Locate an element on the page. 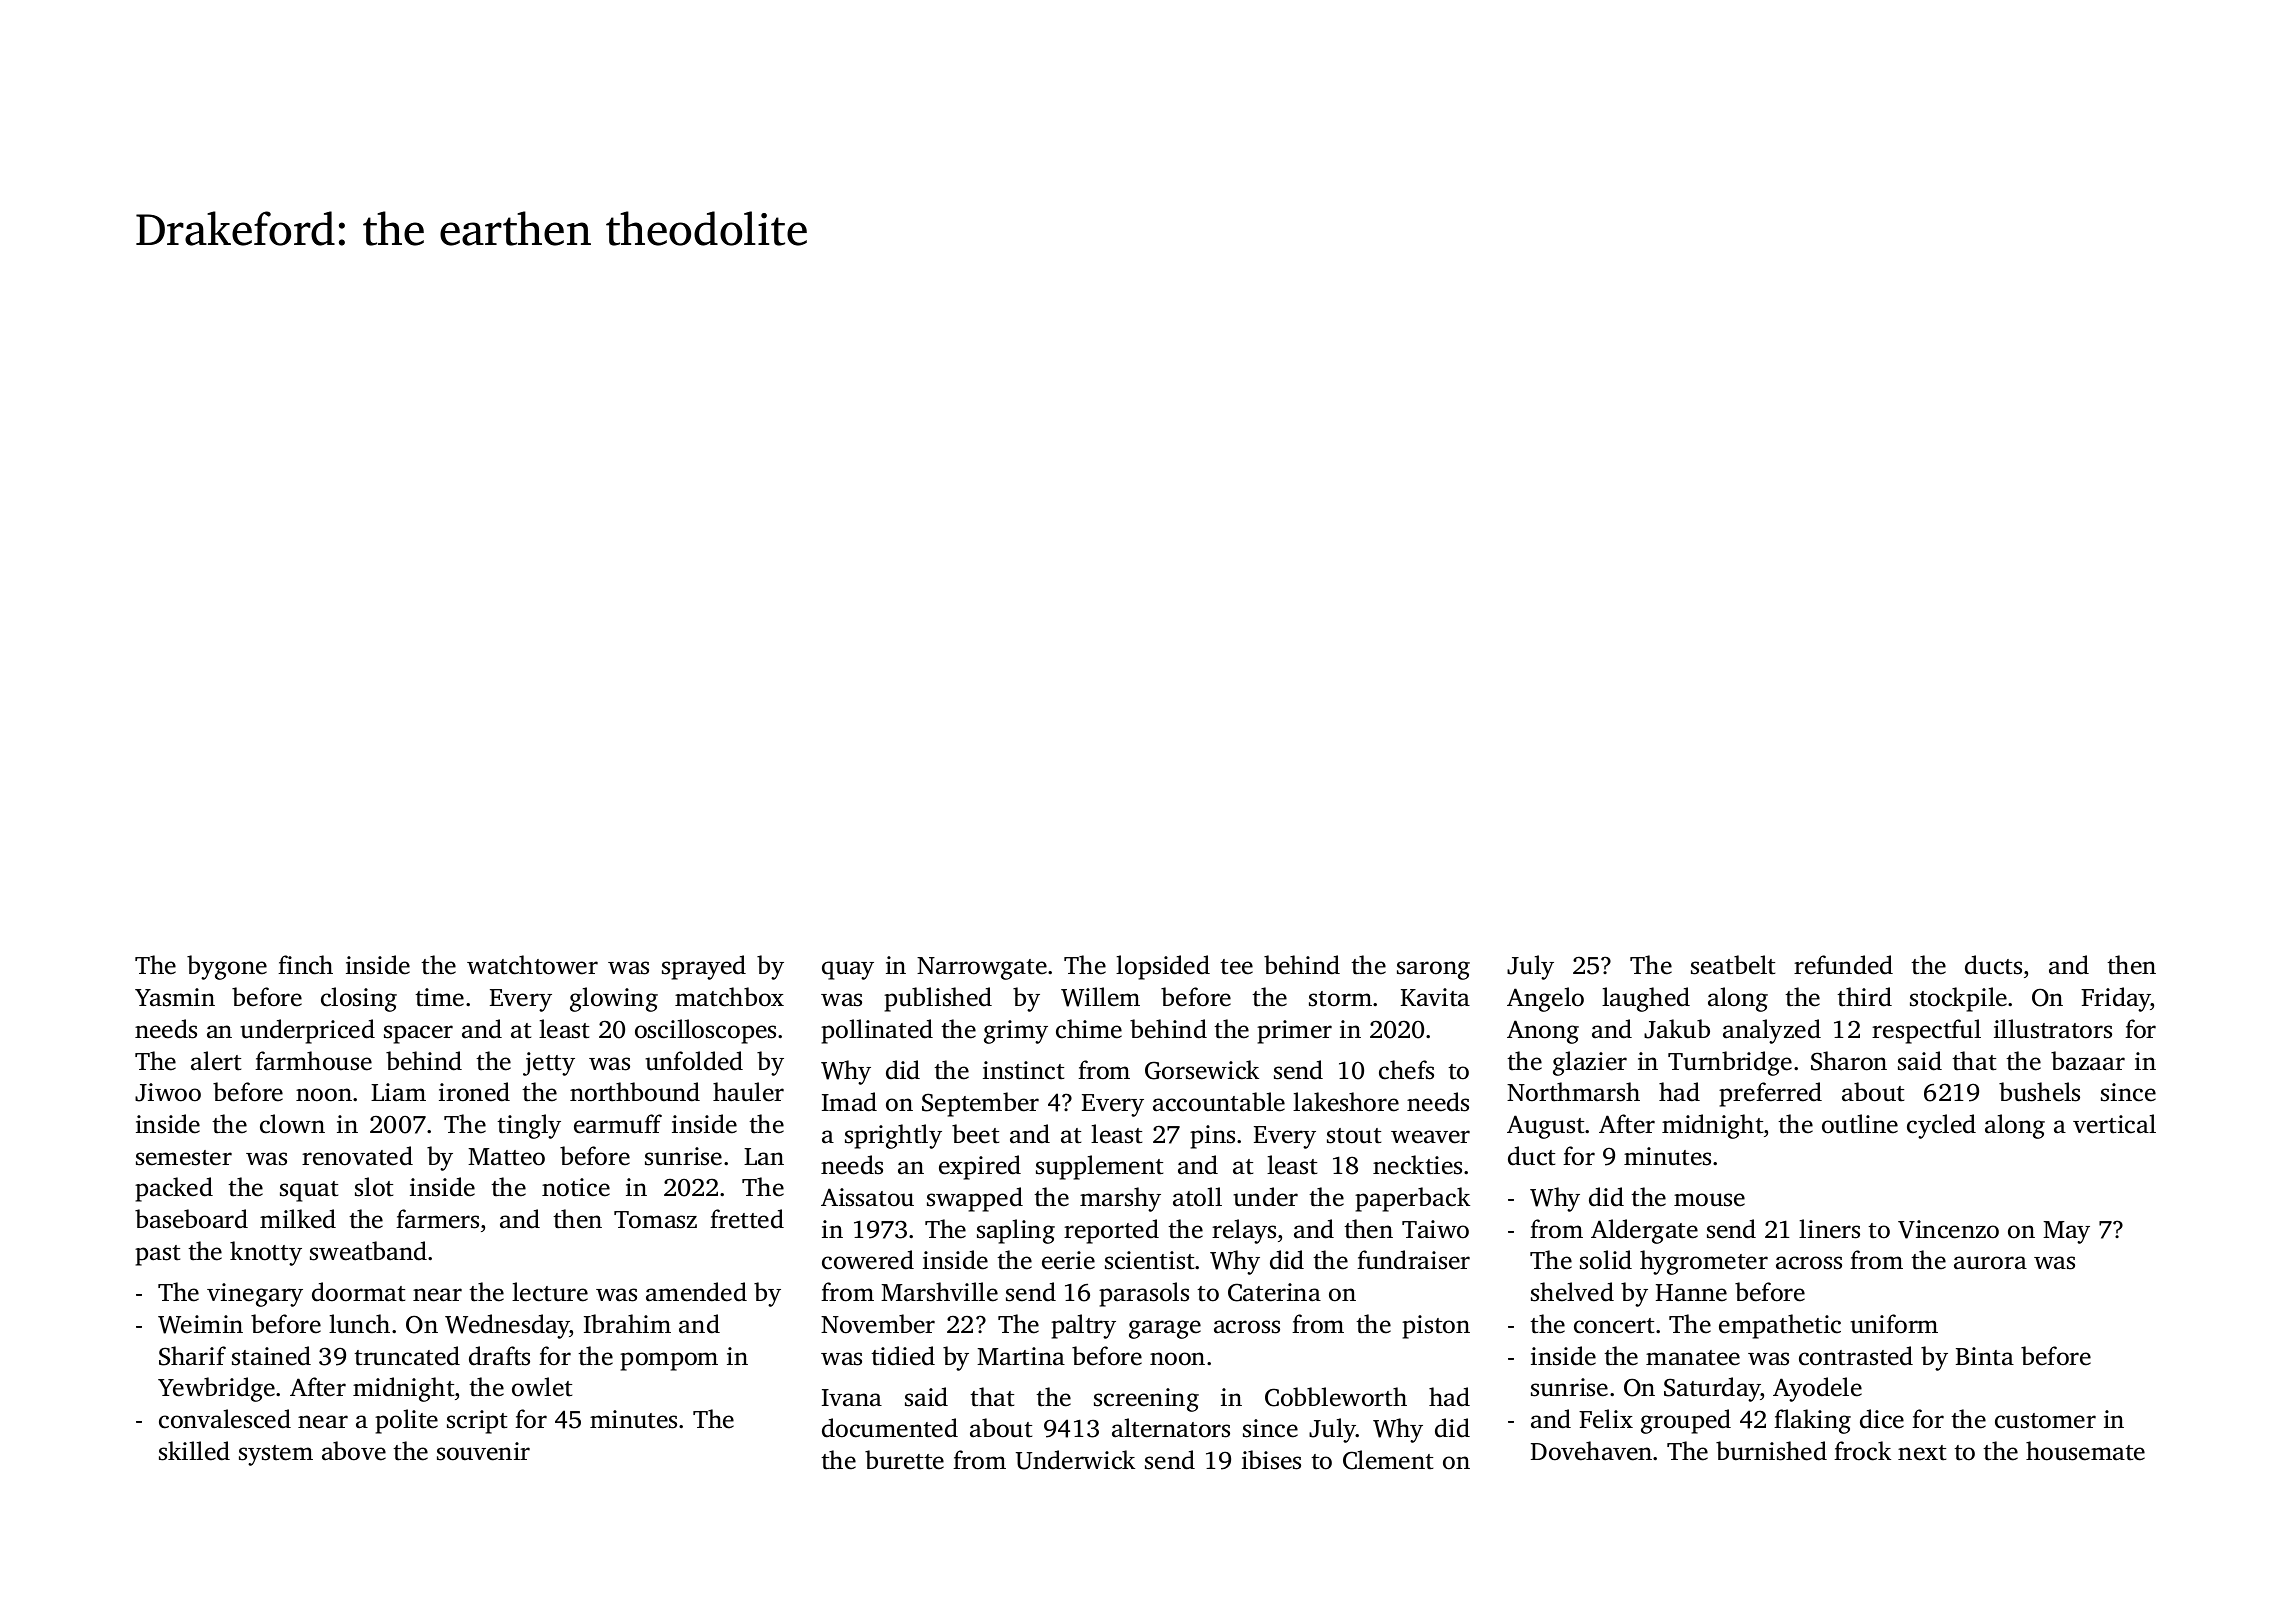 The width and height of the image is (2292, 1620). housemate is located at coordinates (2085, 1451).
